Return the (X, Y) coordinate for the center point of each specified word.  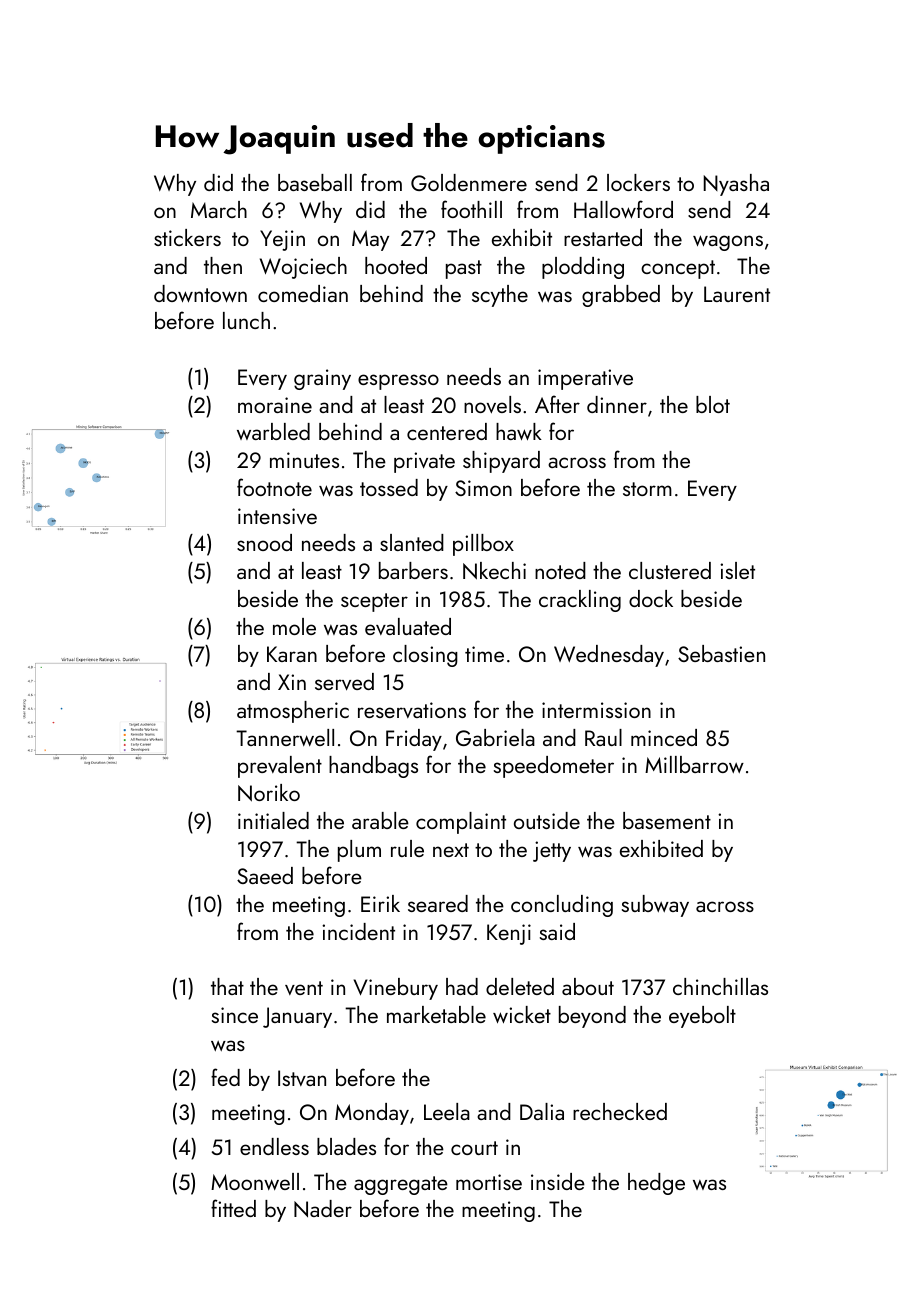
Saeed (265, 875)
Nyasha (736, 185)
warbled (273, 431)
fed (225, 1077)
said (557, 931)
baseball (315, 182)
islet (737, 570)
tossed (389, 487)
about (588, 986)
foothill (471, 209)
